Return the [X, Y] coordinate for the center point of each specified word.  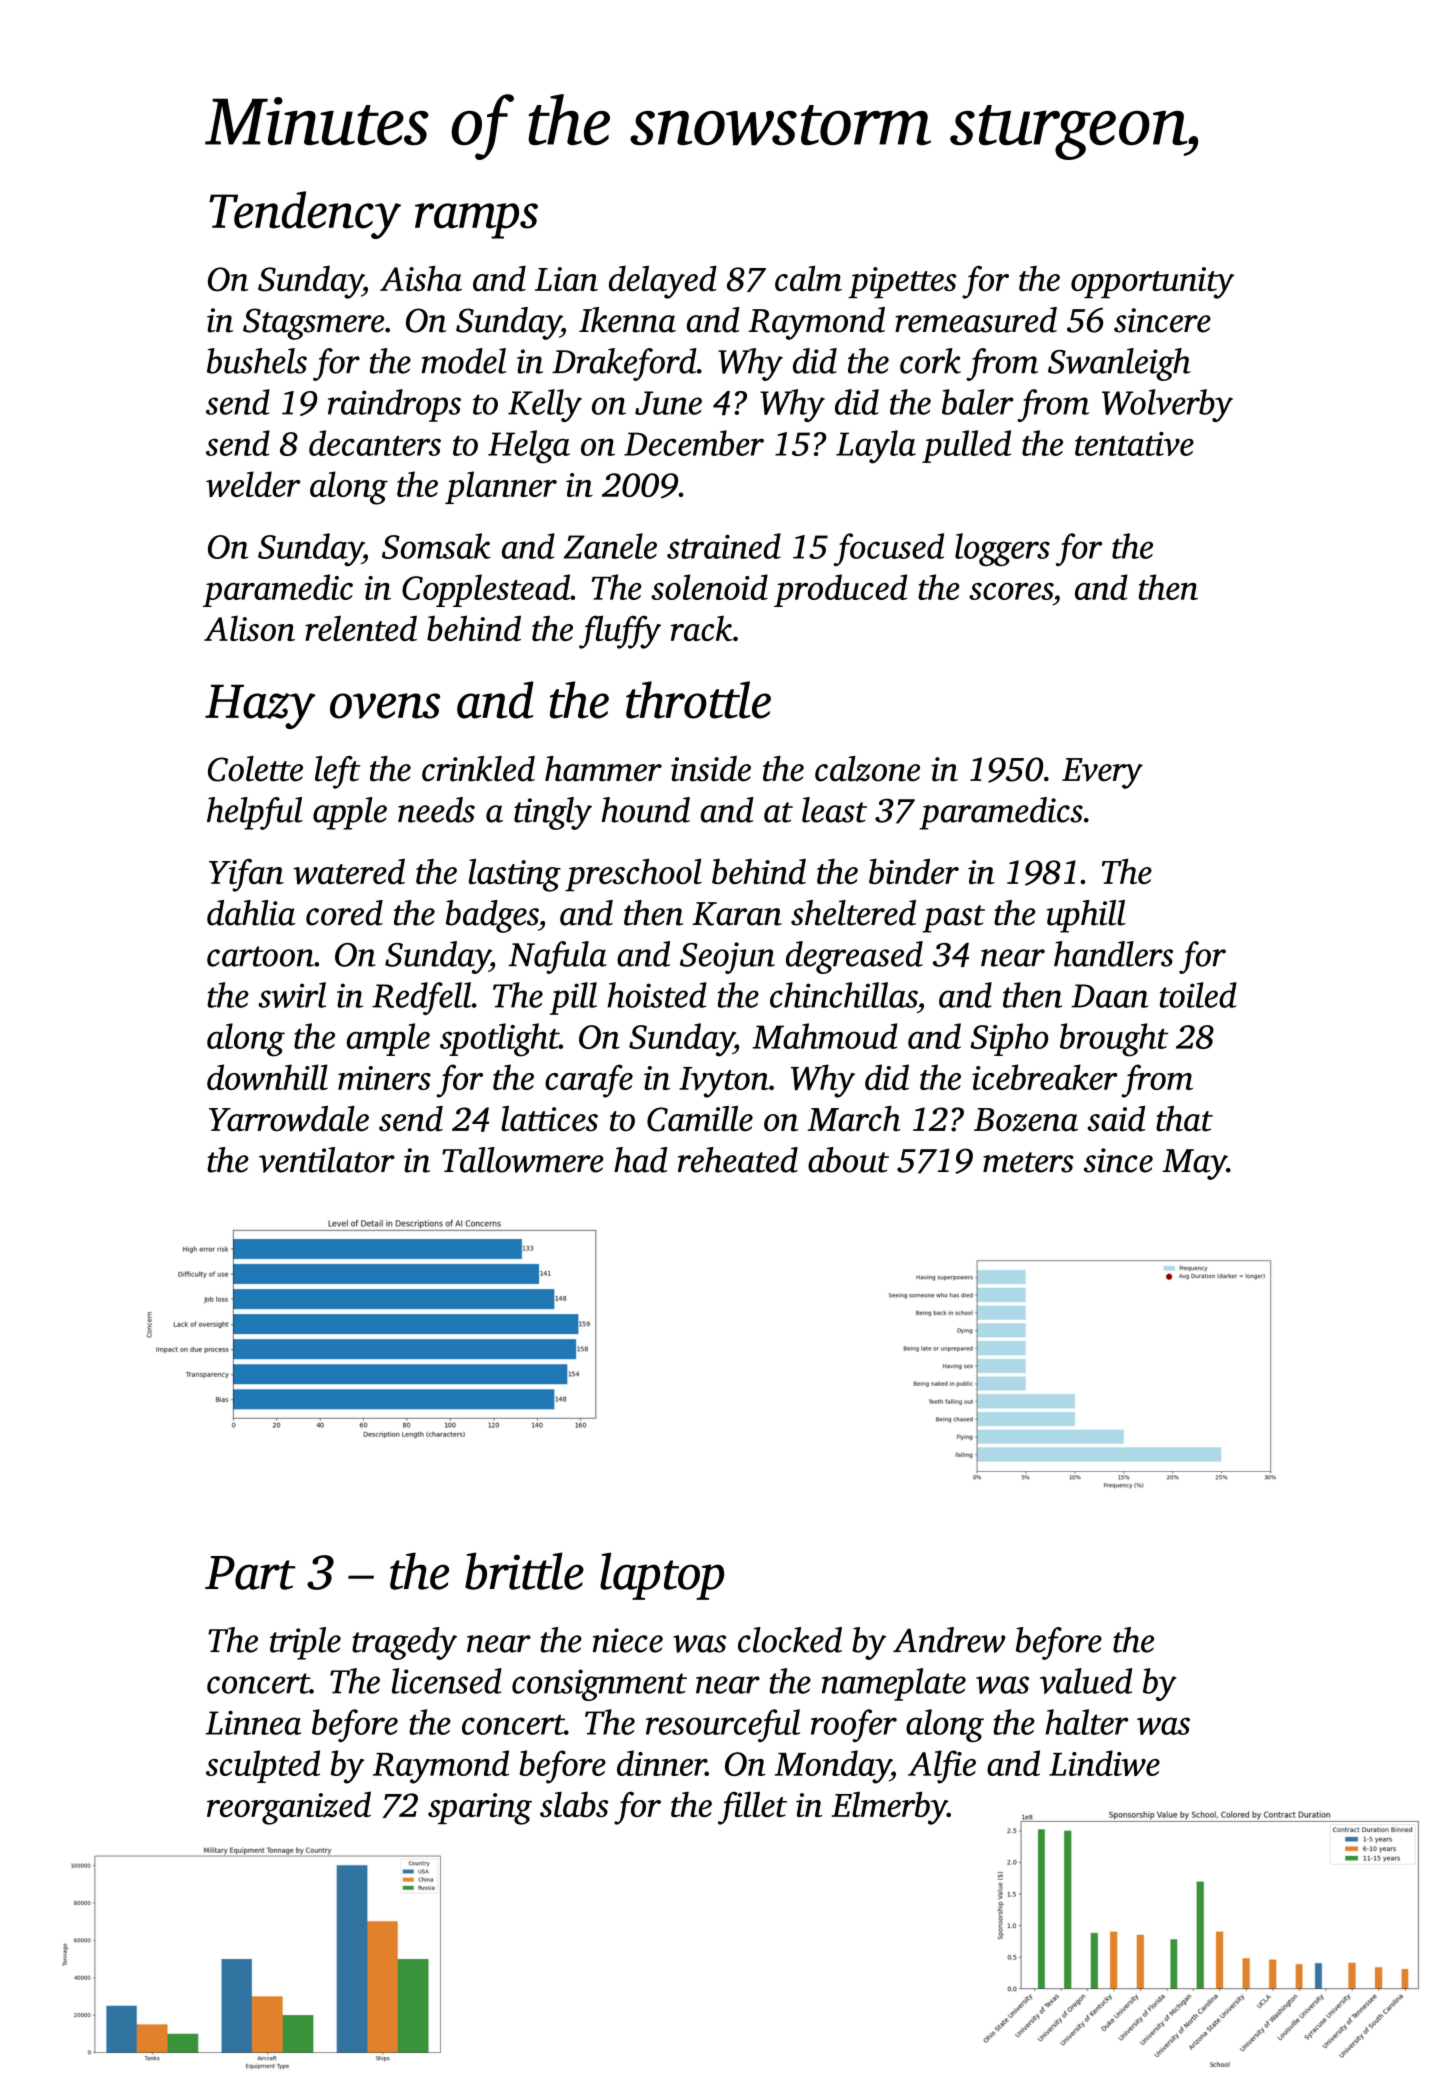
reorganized [289, 1808]
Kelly [545, 405]
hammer [603, 769]
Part [250, 1573]
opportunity [1152, 283]
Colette [255, 769]
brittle [524, 1571]
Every [1102, 773]
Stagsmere [313, 324]
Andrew [949, 1640]
